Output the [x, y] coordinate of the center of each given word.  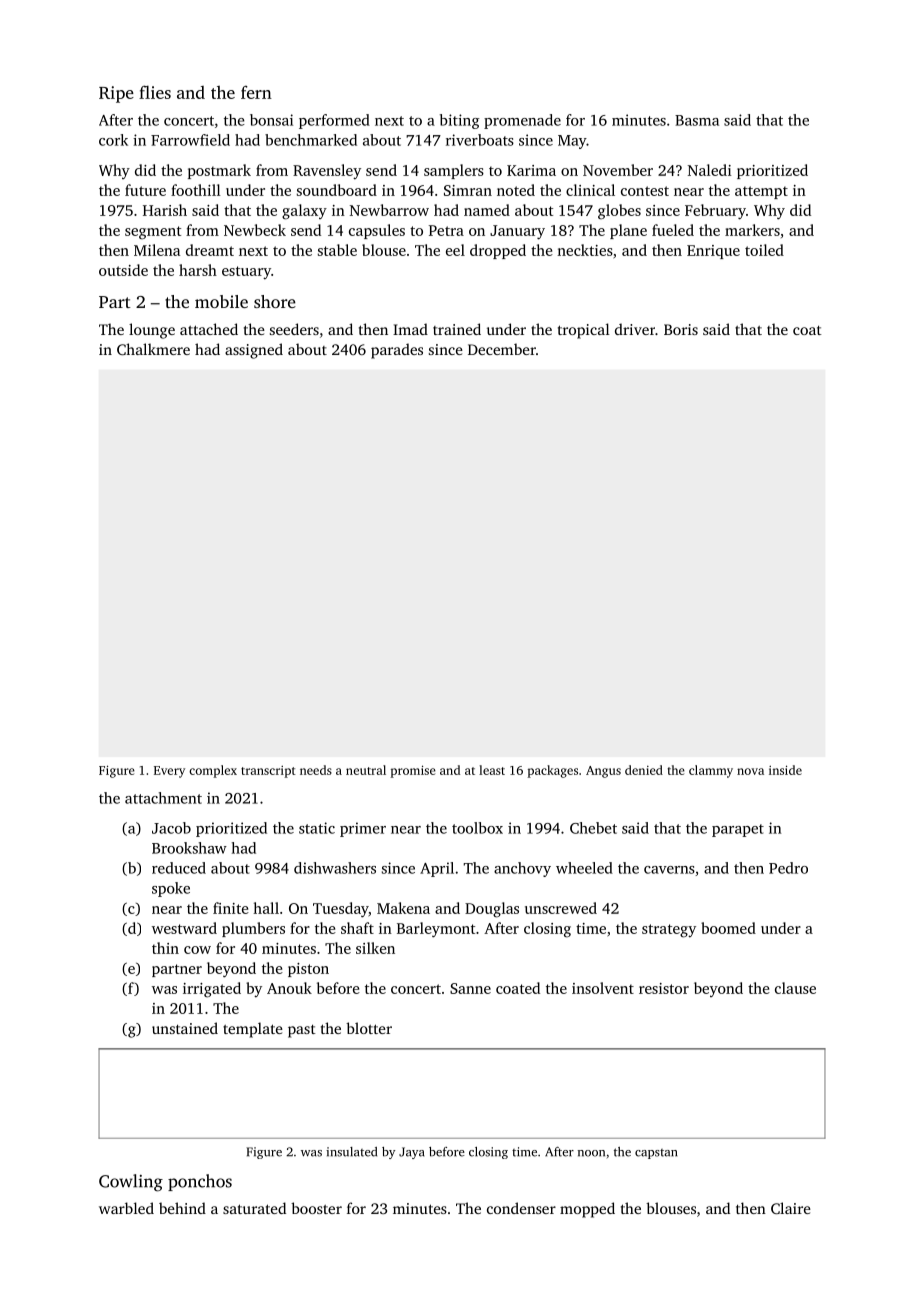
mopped [587, 1210]
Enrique [713, 252]
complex [213, 771]
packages [552, 771]
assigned [254, 351]
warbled [126, 1208]
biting [460, 121]
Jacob [171, 828]
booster [316, 1208]
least [492, 770]
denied [644, 770]
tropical [584, 331]
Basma [697, 120]
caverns [669, 870]
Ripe [116, 94]
